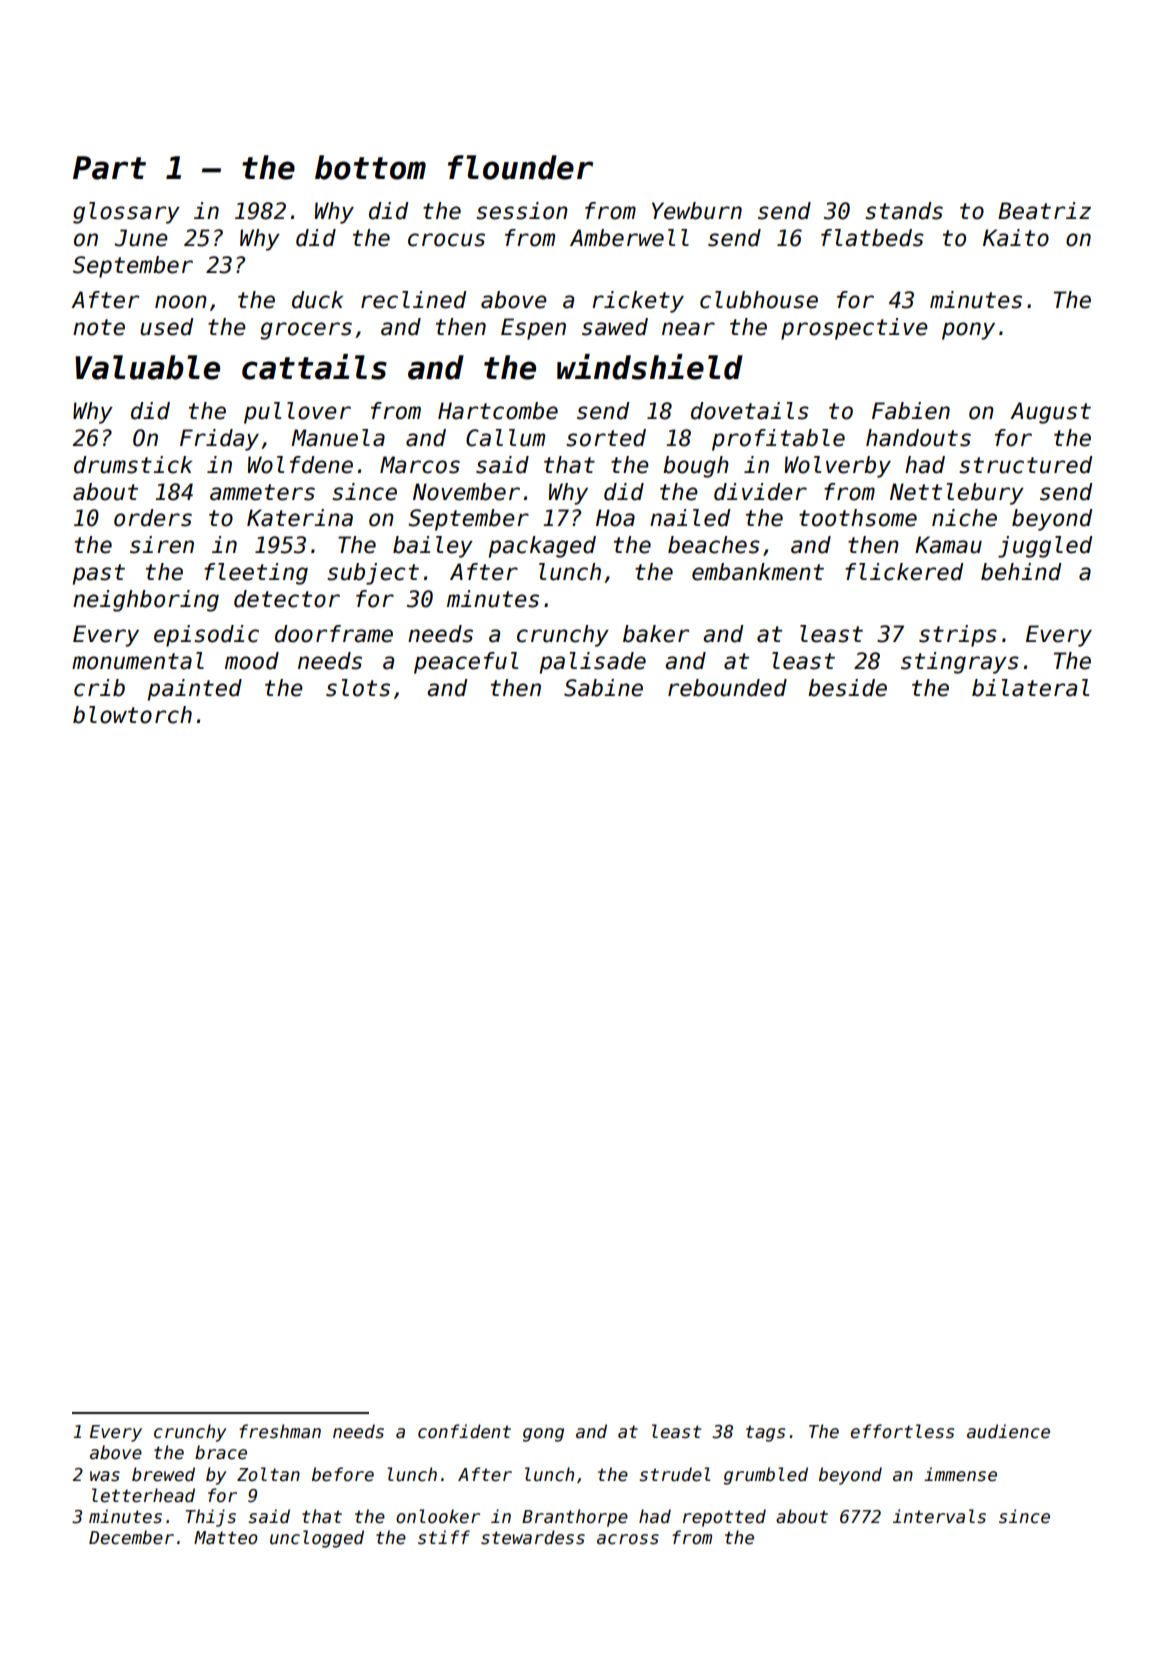  What do you see at coordinates (370, 167) in the screenshot?
I see `bottom` at bounding box center [370, 167].
